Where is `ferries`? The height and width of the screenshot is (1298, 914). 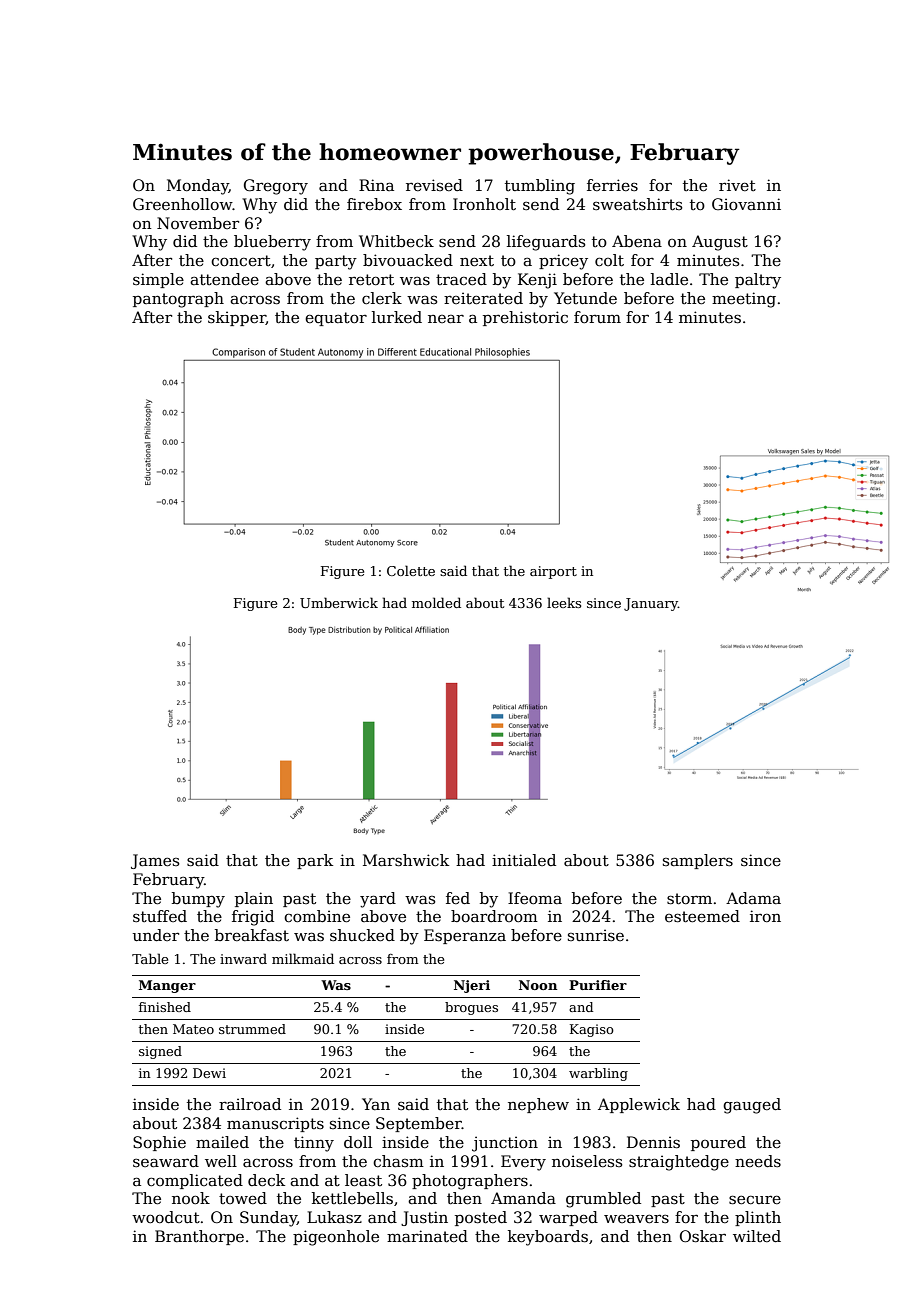
ferries is located at coordinates (612, 185).
